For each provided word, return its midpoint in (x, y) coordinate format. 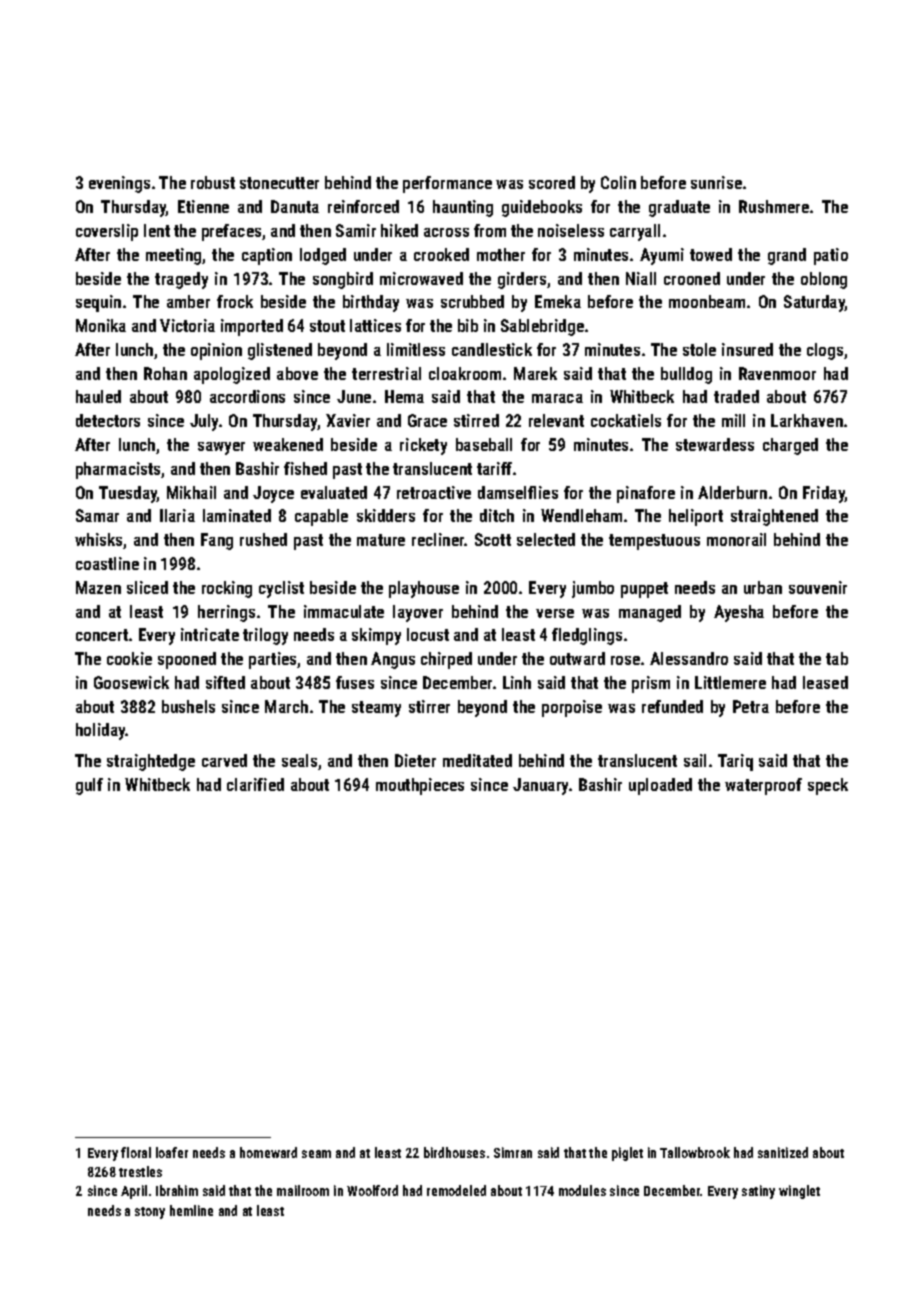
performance (447, 184)
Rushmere (774, 206)
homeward (268, 1152)
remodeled (456, 1190)
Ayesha (739, 613)
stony (150, 1213)
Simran (513, 1152)
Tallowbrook (695, 1152)
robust (213, 182)
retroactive (434, 492)
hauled (98, 396)
